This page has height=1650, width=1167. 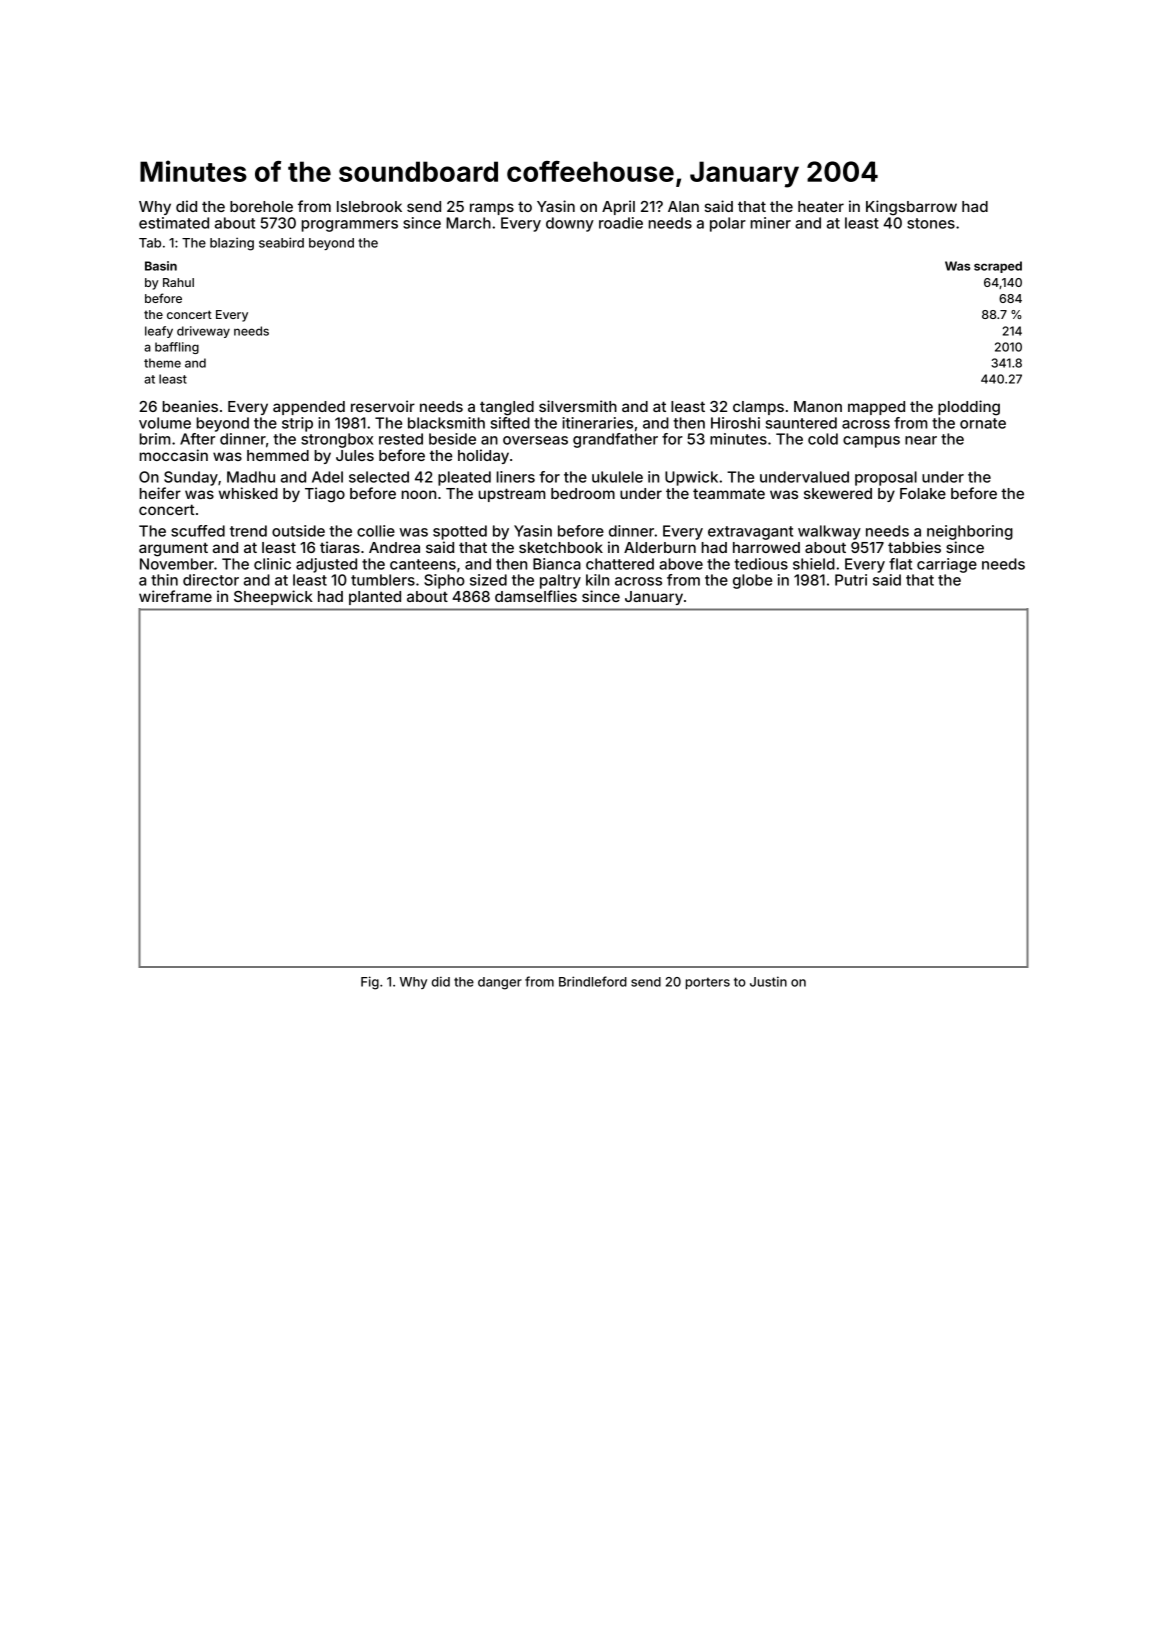 What do you see at coordinates (593, 981) in the page?
I see `Brindleford` at bounding box center [593, 981].
